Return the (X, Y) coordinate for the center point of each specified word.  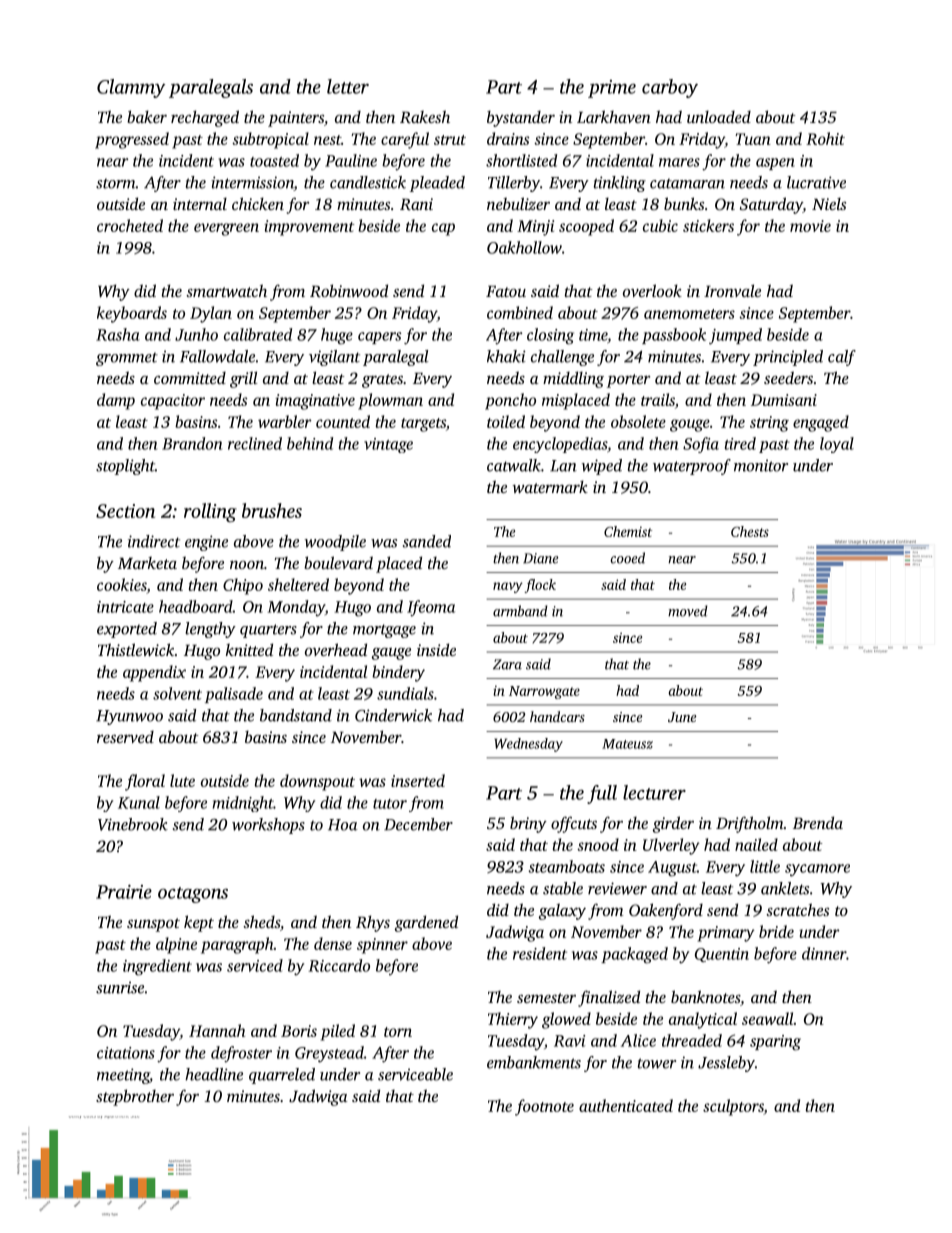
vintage (388, 445)
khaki (506, 356)
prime (612, 89)
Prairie (124, 892)
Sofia (701, 445)
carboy (670, 88)
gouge (690, 425)
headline (214, 1074)
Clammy (131, 88)
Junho (196, 334)
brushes (272, 510)
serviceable (415, 1074)
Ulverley (671, 846)
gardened (426, 923)
